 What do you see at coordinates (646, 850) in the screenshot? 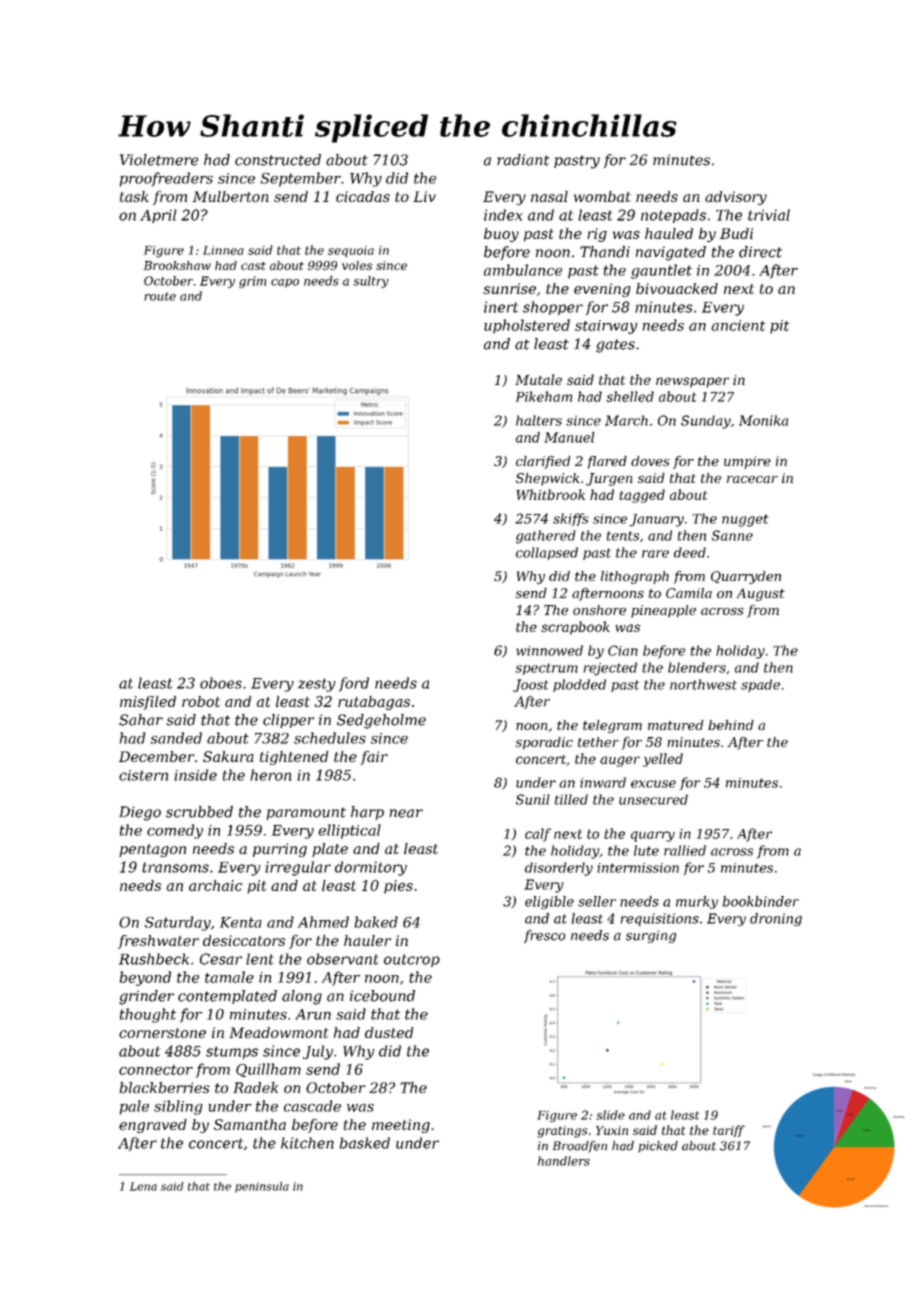
I see `lute` at bounding box center [646, 850].
